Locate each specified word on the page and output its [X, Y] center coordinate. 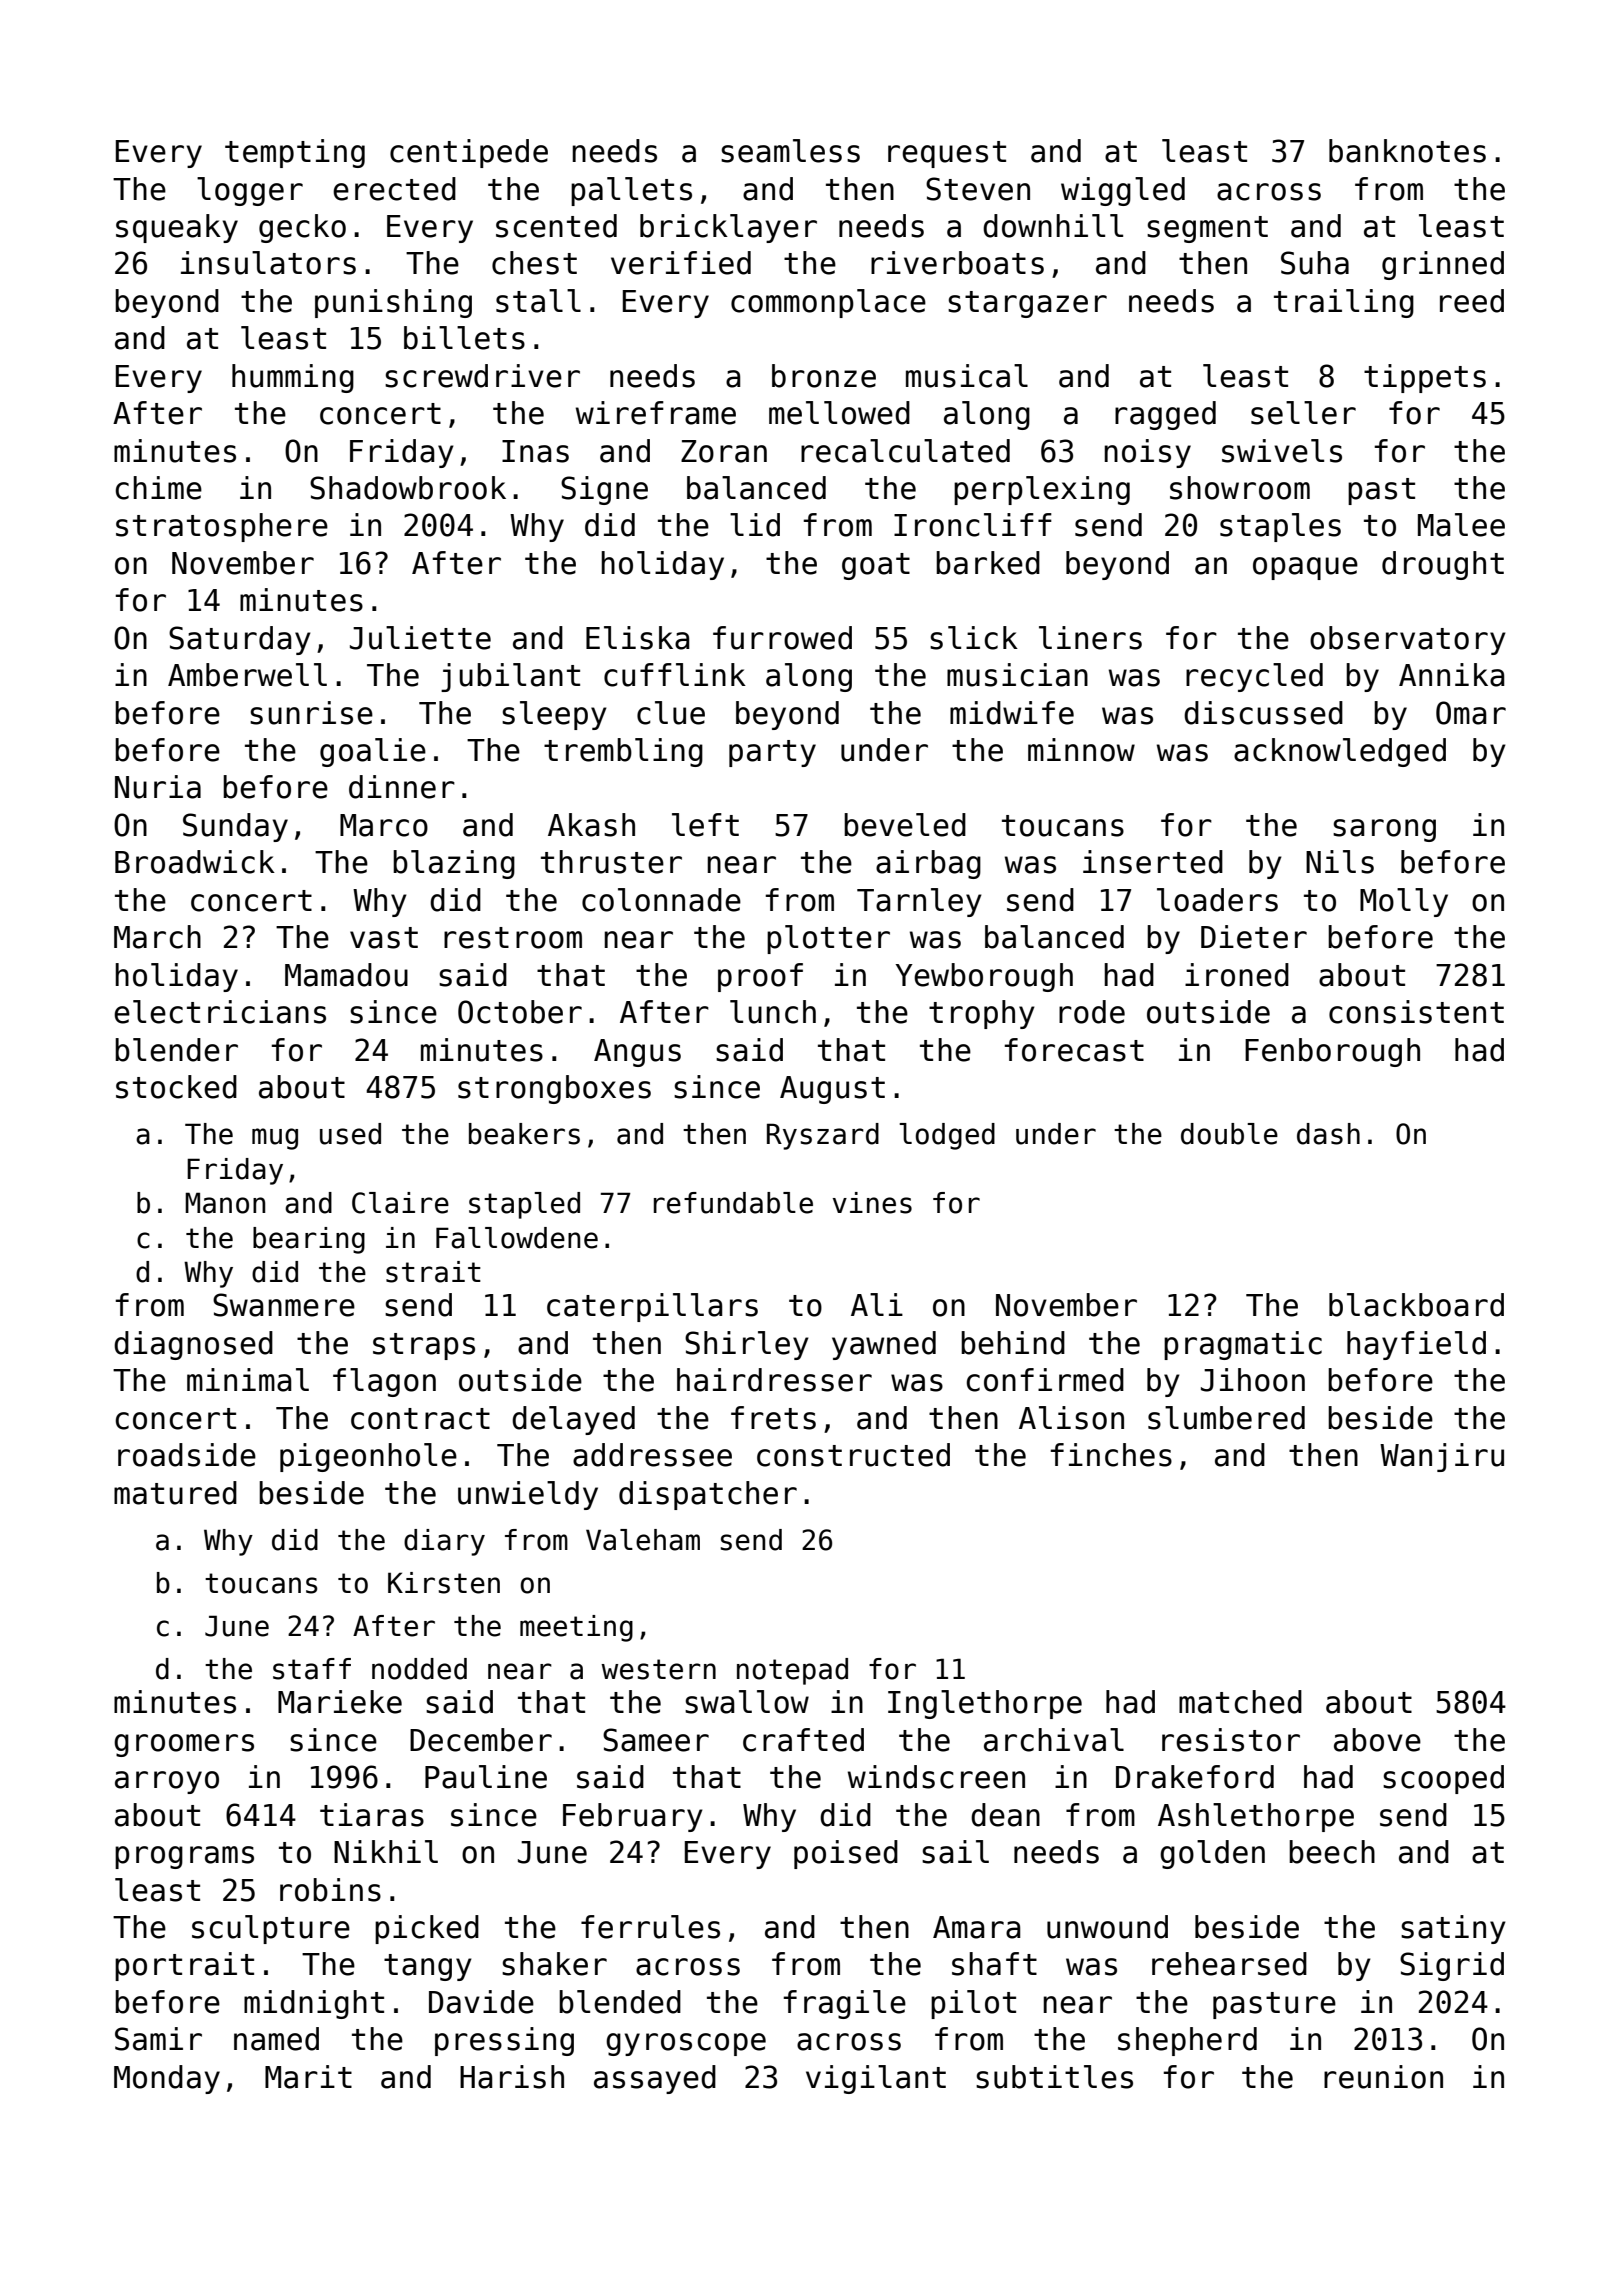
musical [967, 376]
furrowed [782, 638]
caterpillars [652, 1307]
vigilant [876, 2079]
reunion [1383, 2077]
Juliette [420, 638]
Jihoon [1253, 1380]
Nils [1340, 862]
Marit [308, 2077]
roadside [187, 1455]
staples [1280, 527]
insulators [268, 263]
